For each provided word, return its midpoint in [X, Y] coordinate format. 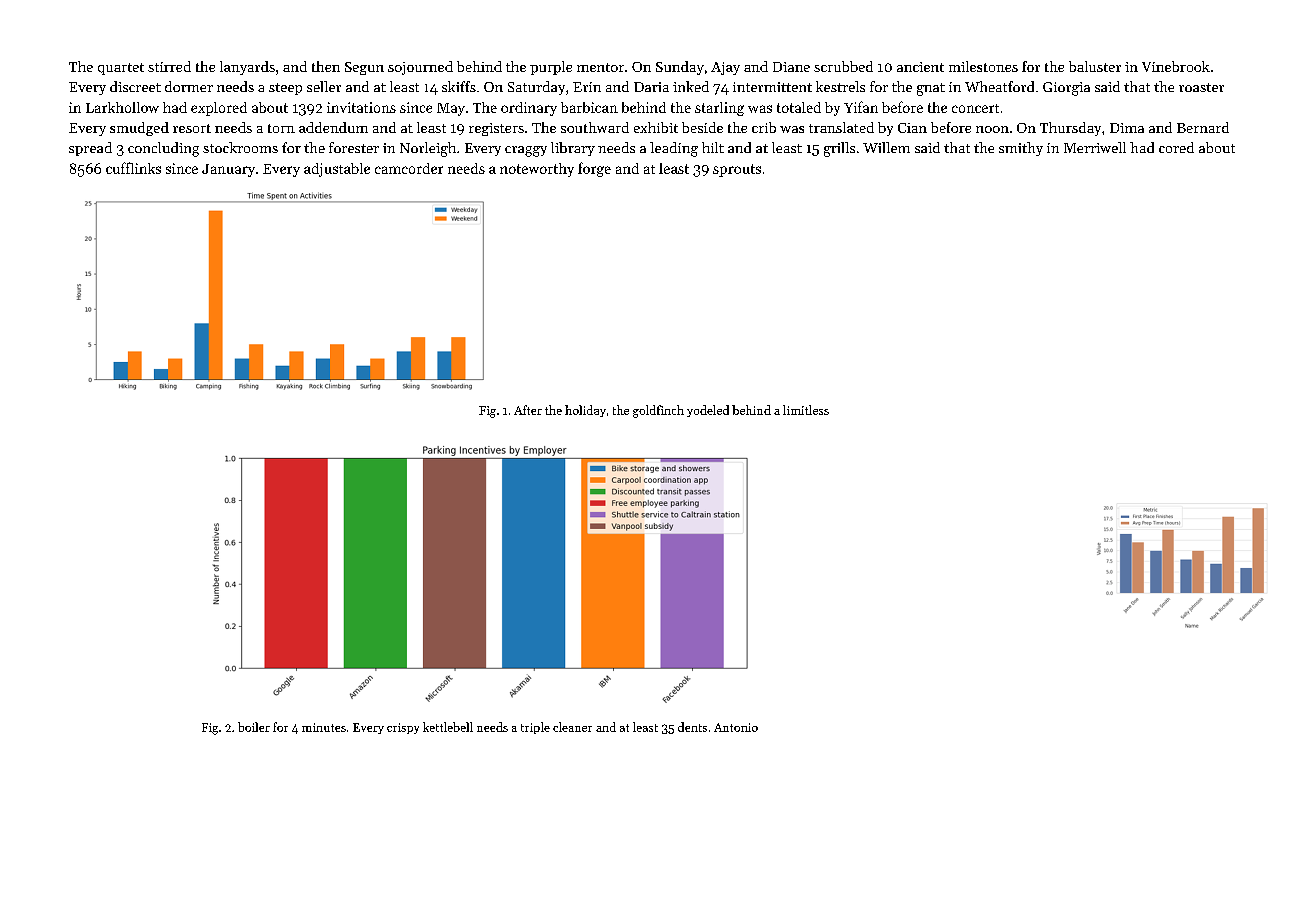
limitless [806, 410]
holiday [585, 411]
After [528, 410]
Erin [587, 87]
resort [192, 128]
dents [692, 727]
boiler [254, 727]
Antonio [736, 727]
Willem [886, 147]
